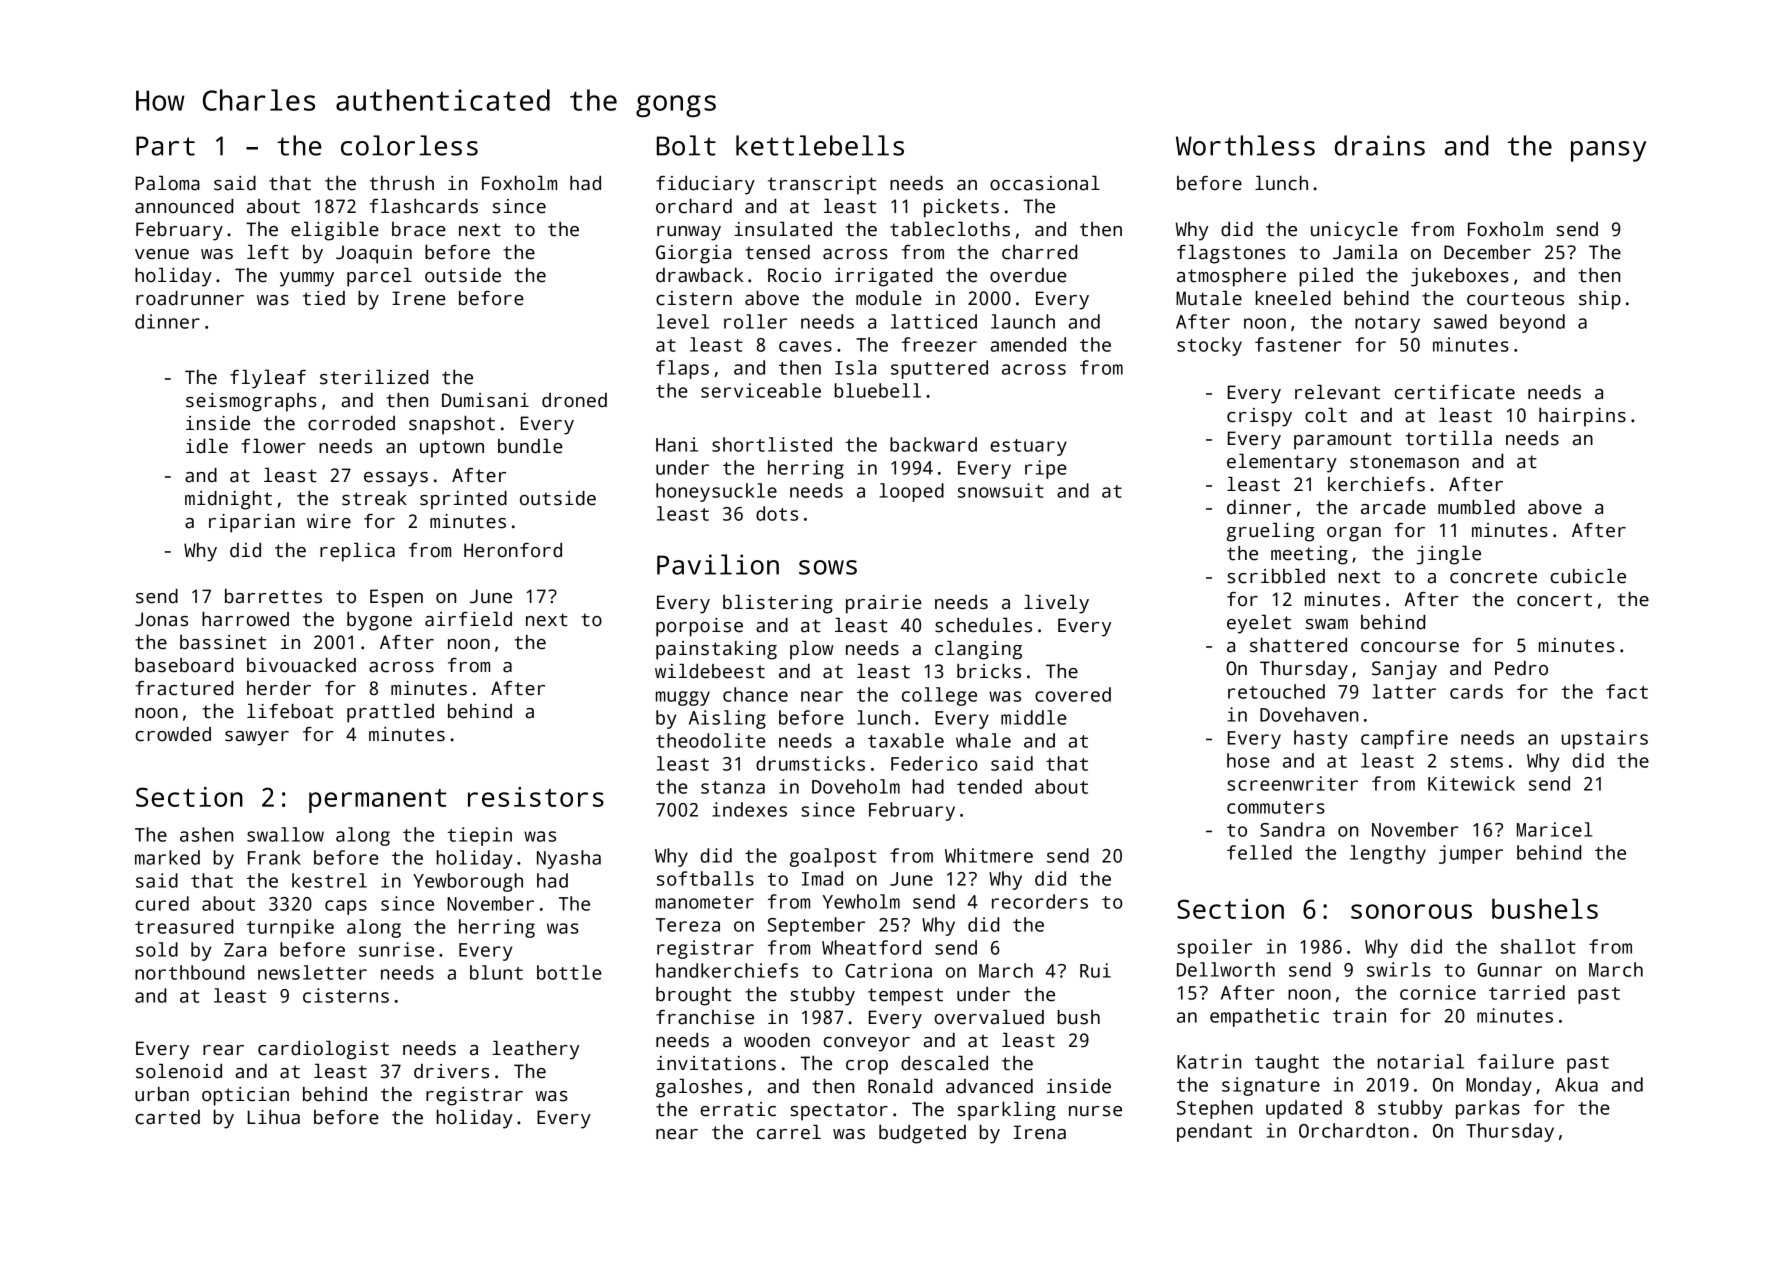 The image size is (1788, 1264). What do you see at coordinates (716, 492) in the image?
I see `honeysuckle` at bounding box center [716, 492].
